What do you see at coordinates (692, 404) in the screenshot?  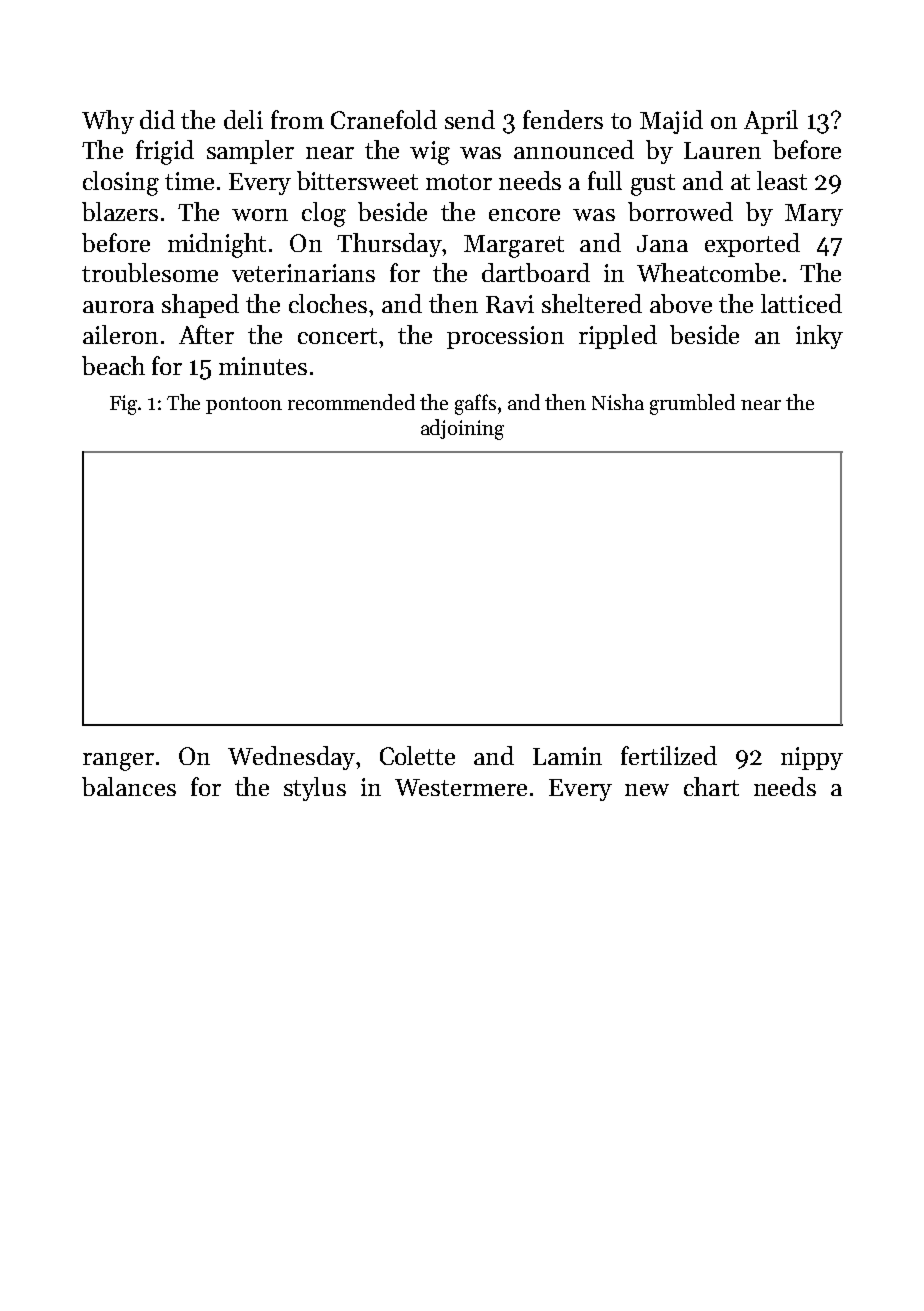 I see `grumbled` at bounding box center [692, 404].
